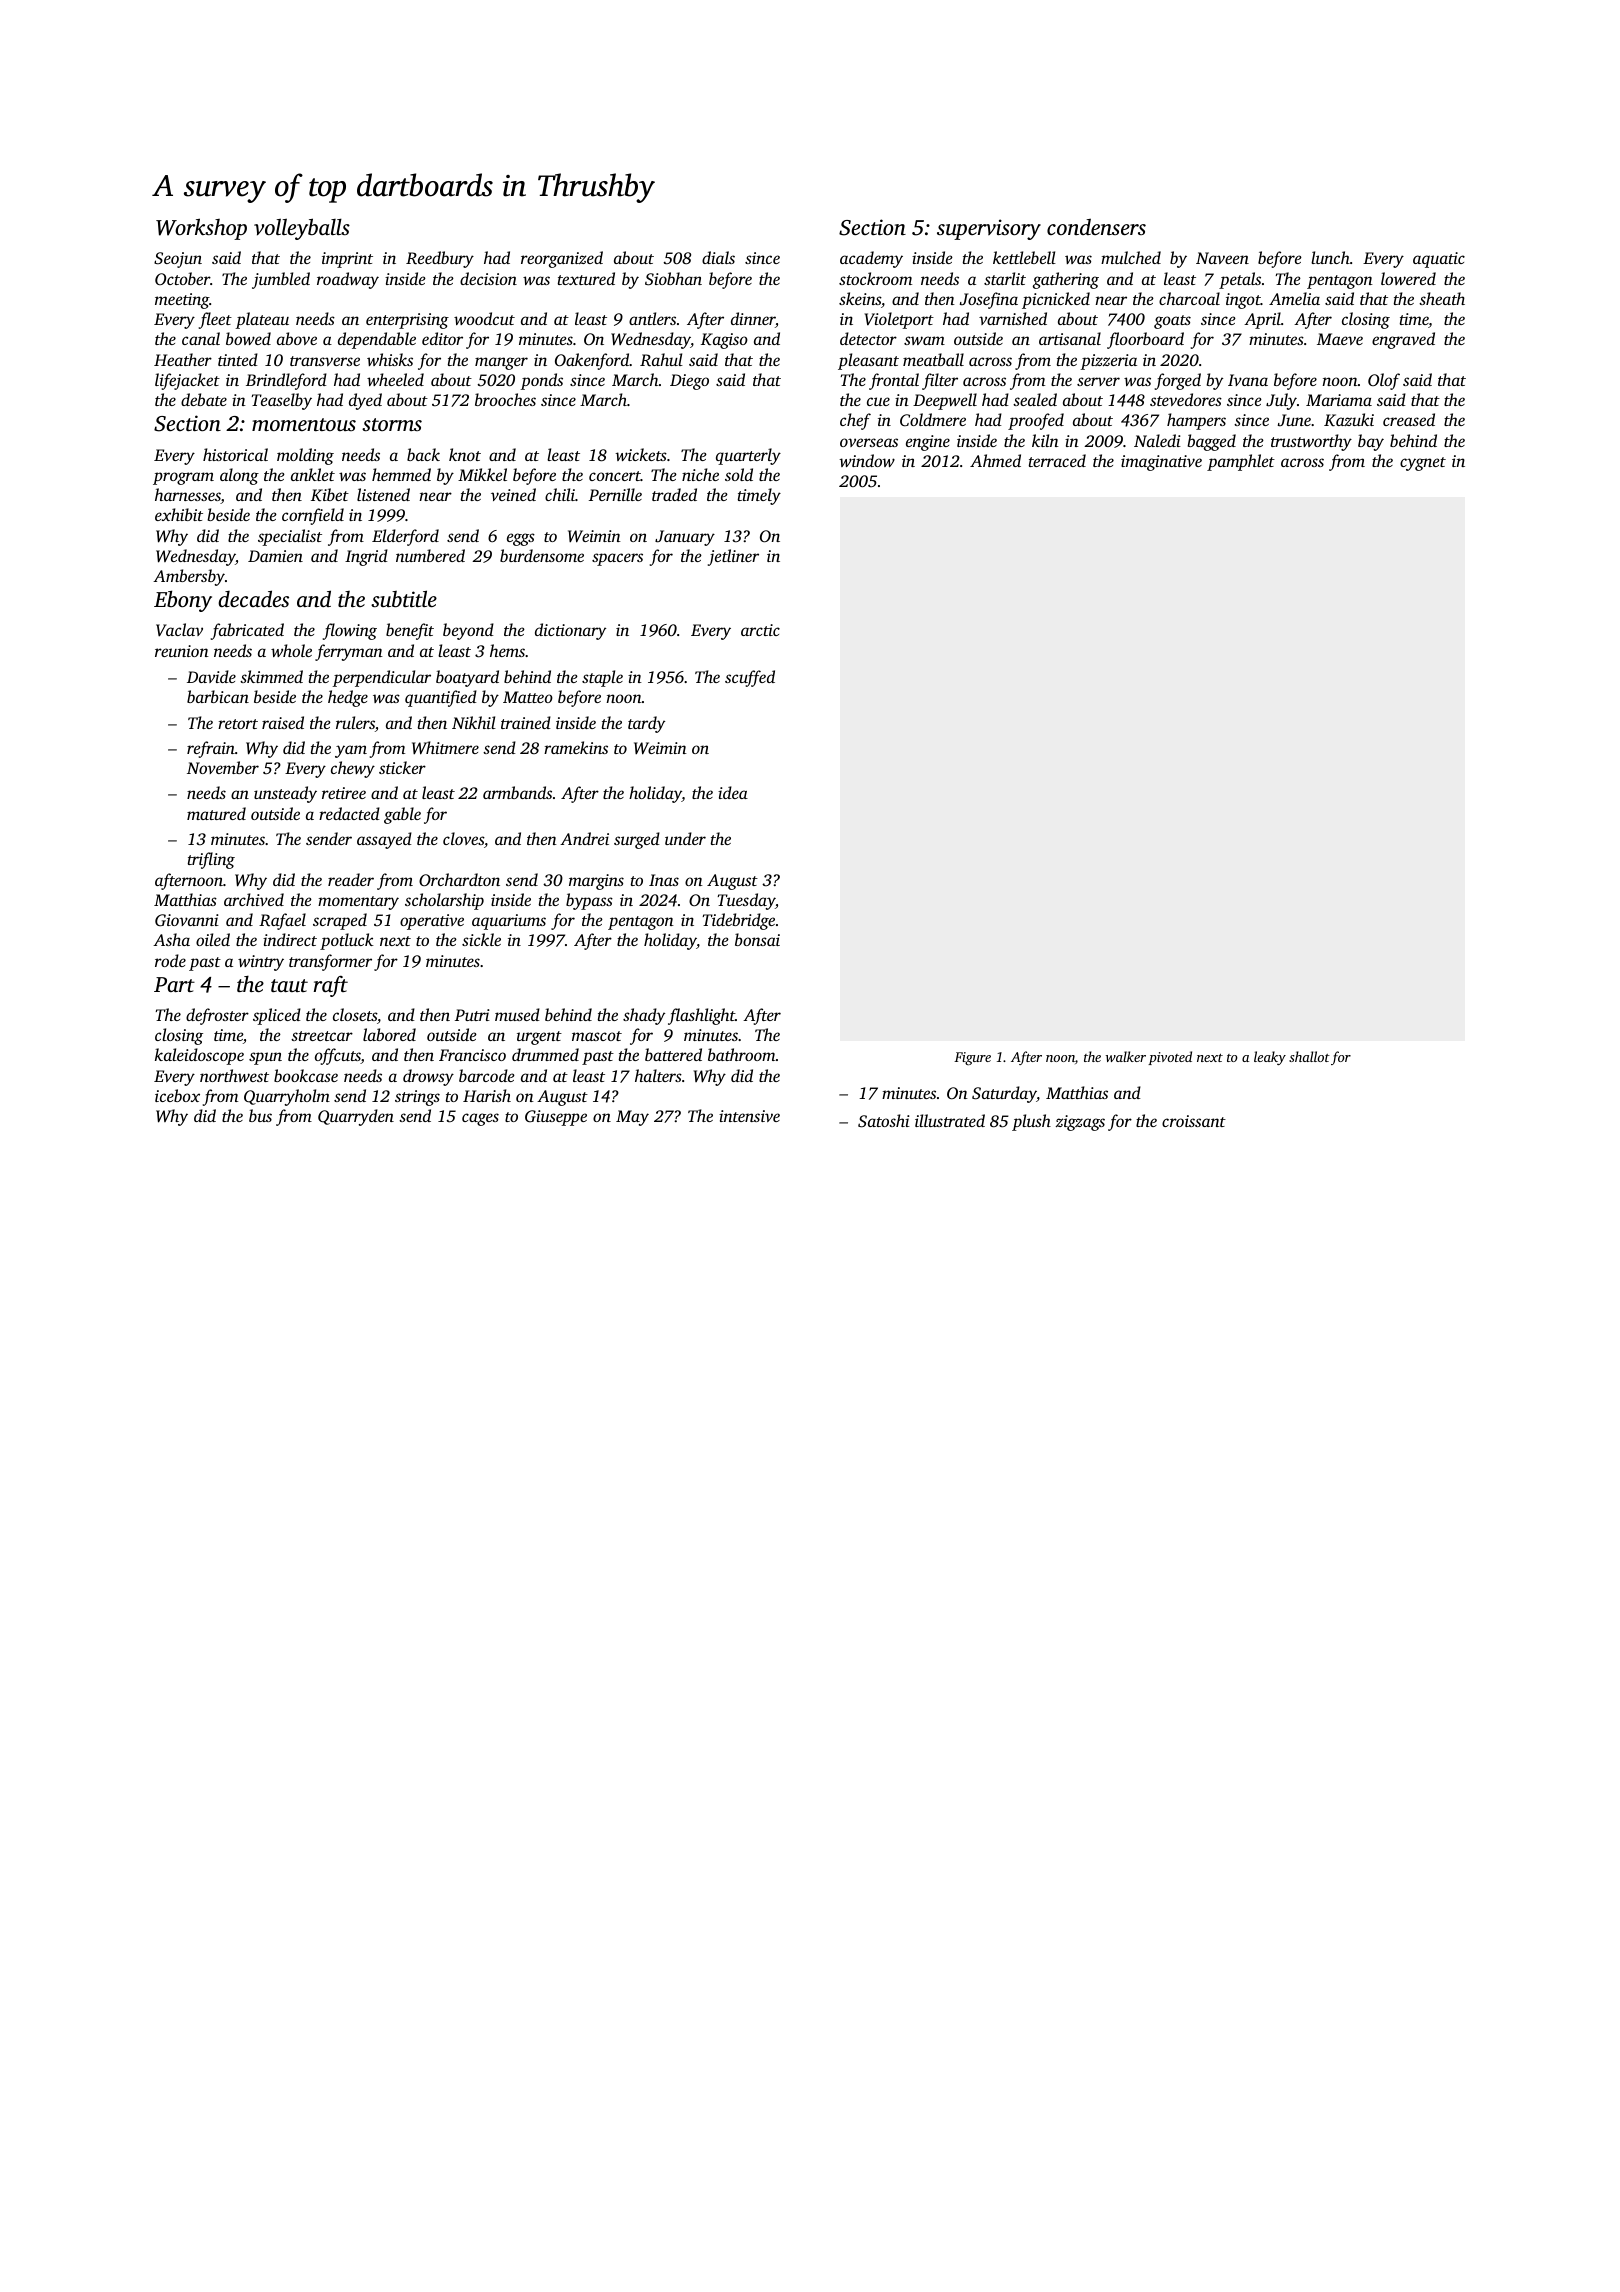  What do you see at coordinates (733, 792) in the screenshot?
I see `idea` at bounding box center [733, 792].
